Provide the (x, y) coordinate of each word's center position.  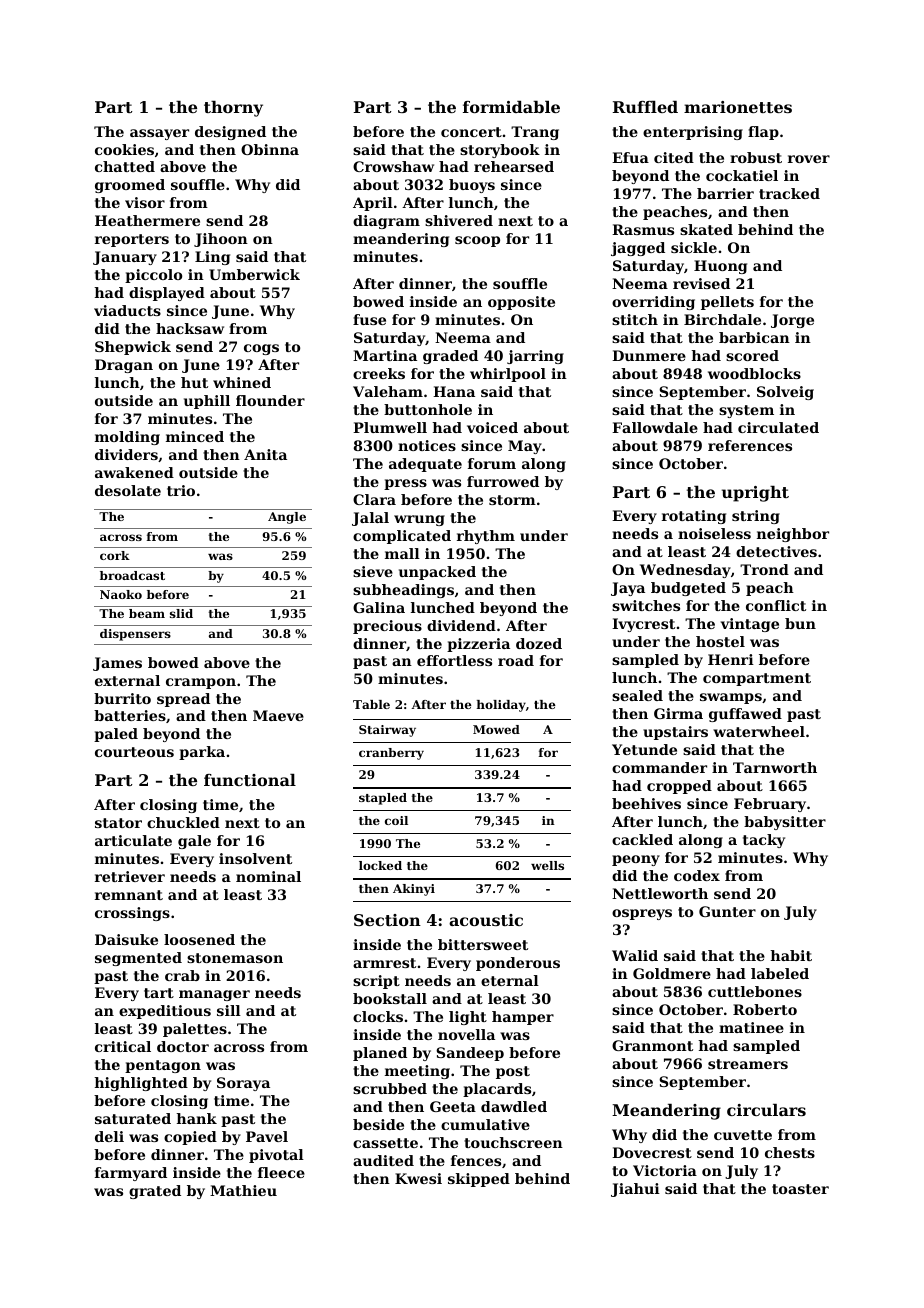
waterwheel (759, 731)
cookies (124, 149)
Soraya (243, 1084)
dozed (539, 643)
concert (471, 132)
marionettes (738, 107)
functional (250, 780)
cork (115, 555)
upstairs (675, 733)
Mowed (496, 729)
